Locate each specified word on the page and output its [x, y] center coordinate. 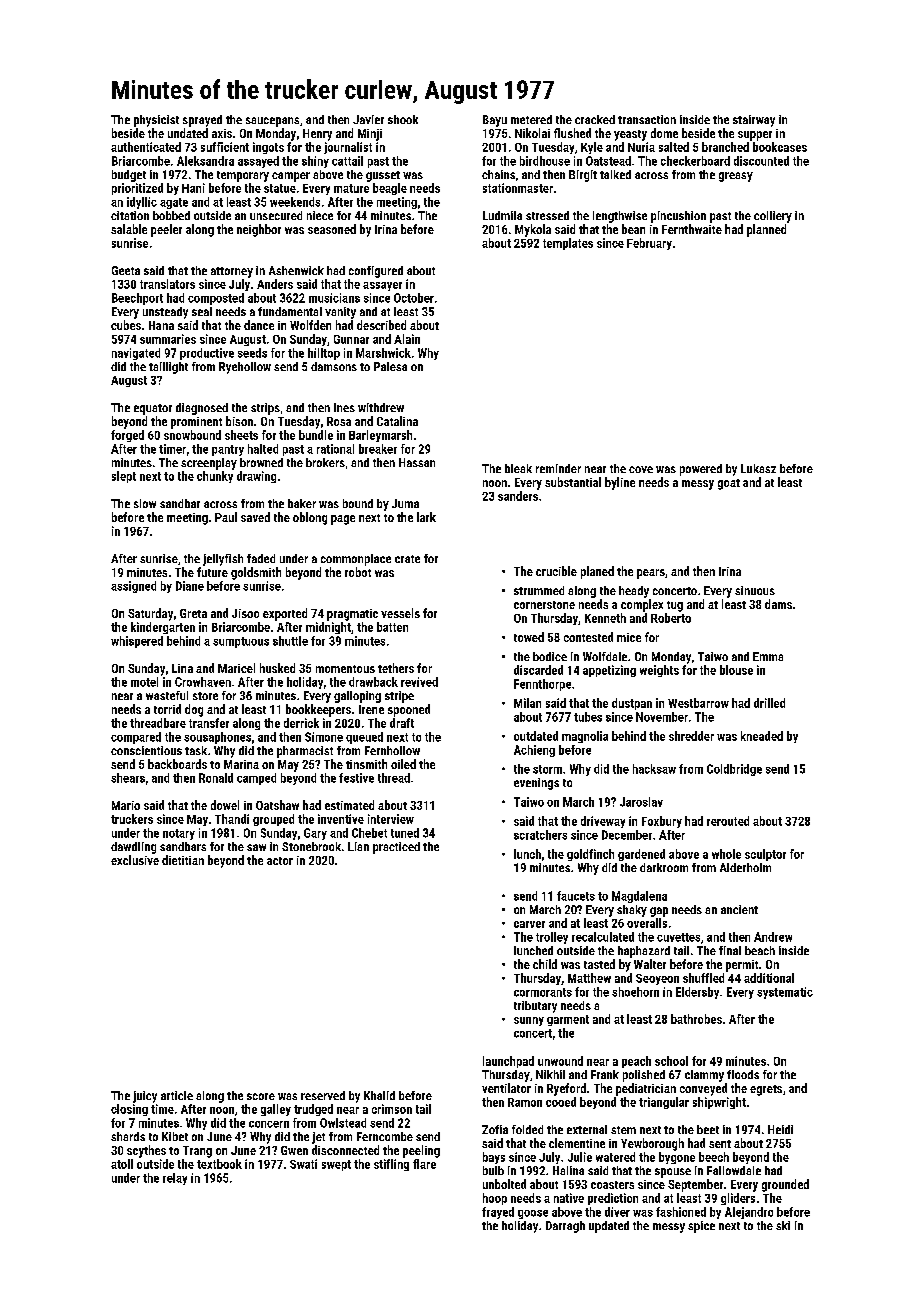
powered [701, 470]
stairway [754, 121]
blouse [736, 670]
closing [129, 1110]
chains [498, 174]
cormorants [543, 992]
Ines [344, 407]
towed [529, 637]
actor [280, 861]
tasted [599, 964]
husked [277, 668]
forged [127, 436]
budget [129, 176]
